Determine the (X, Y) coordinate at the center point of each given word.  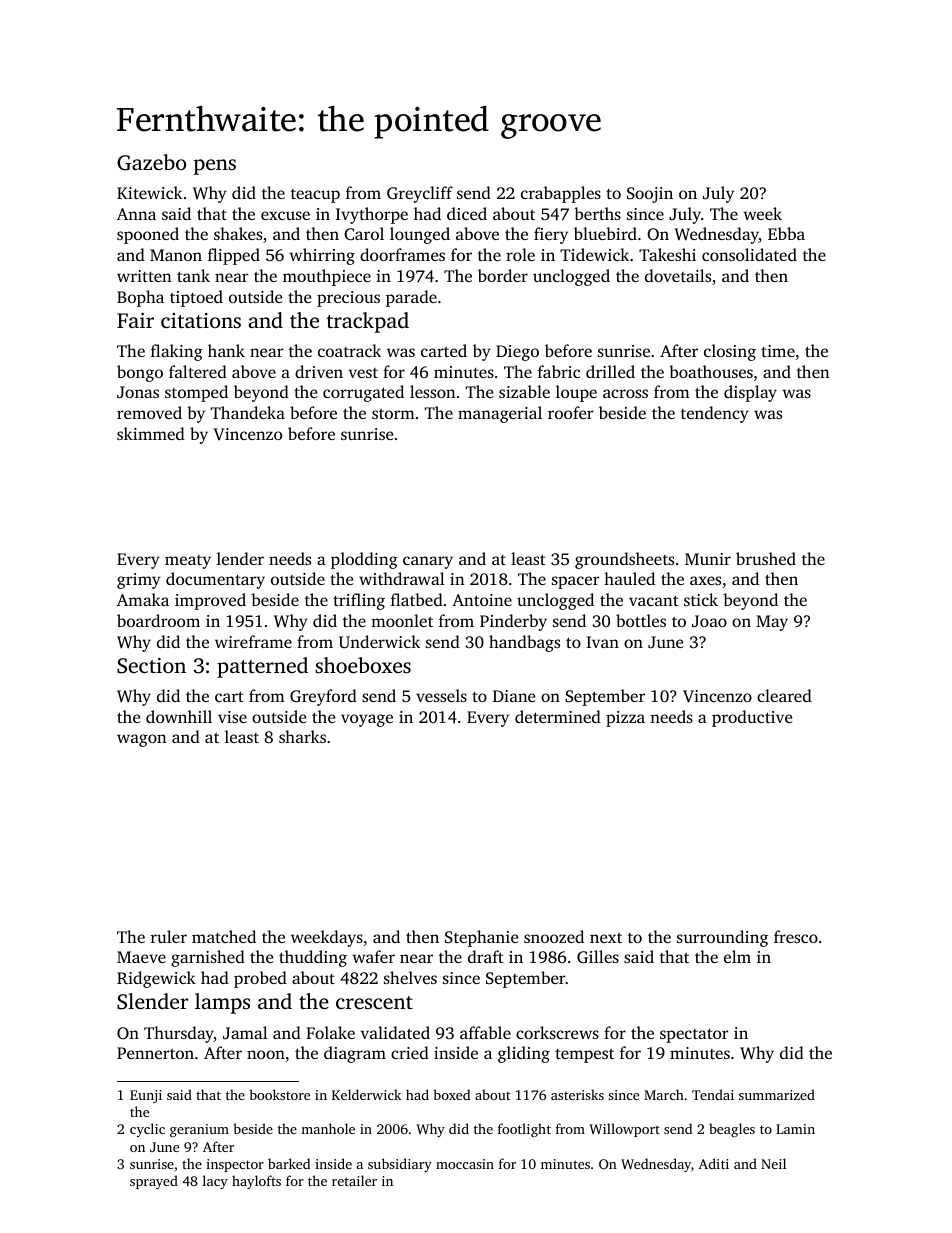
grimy (139, 581)
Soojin (650, 195)
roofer (571, 412)
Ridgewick (156, 979)
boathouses (711, 371)
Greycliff (420, 194)
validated (395, 1032)
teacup (315, 196)
